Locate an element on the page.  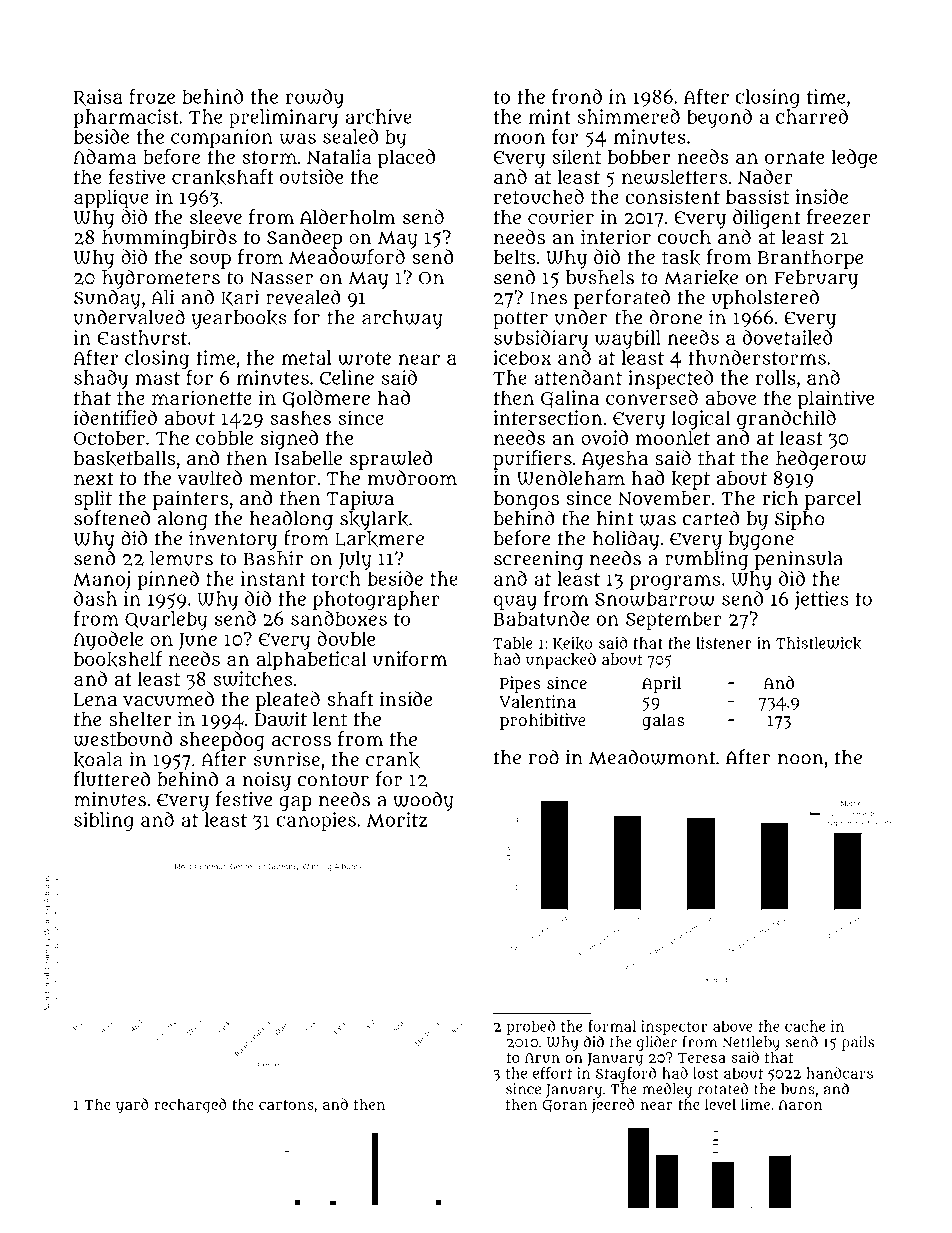
Moritz is located at coordinates (397, 819).
